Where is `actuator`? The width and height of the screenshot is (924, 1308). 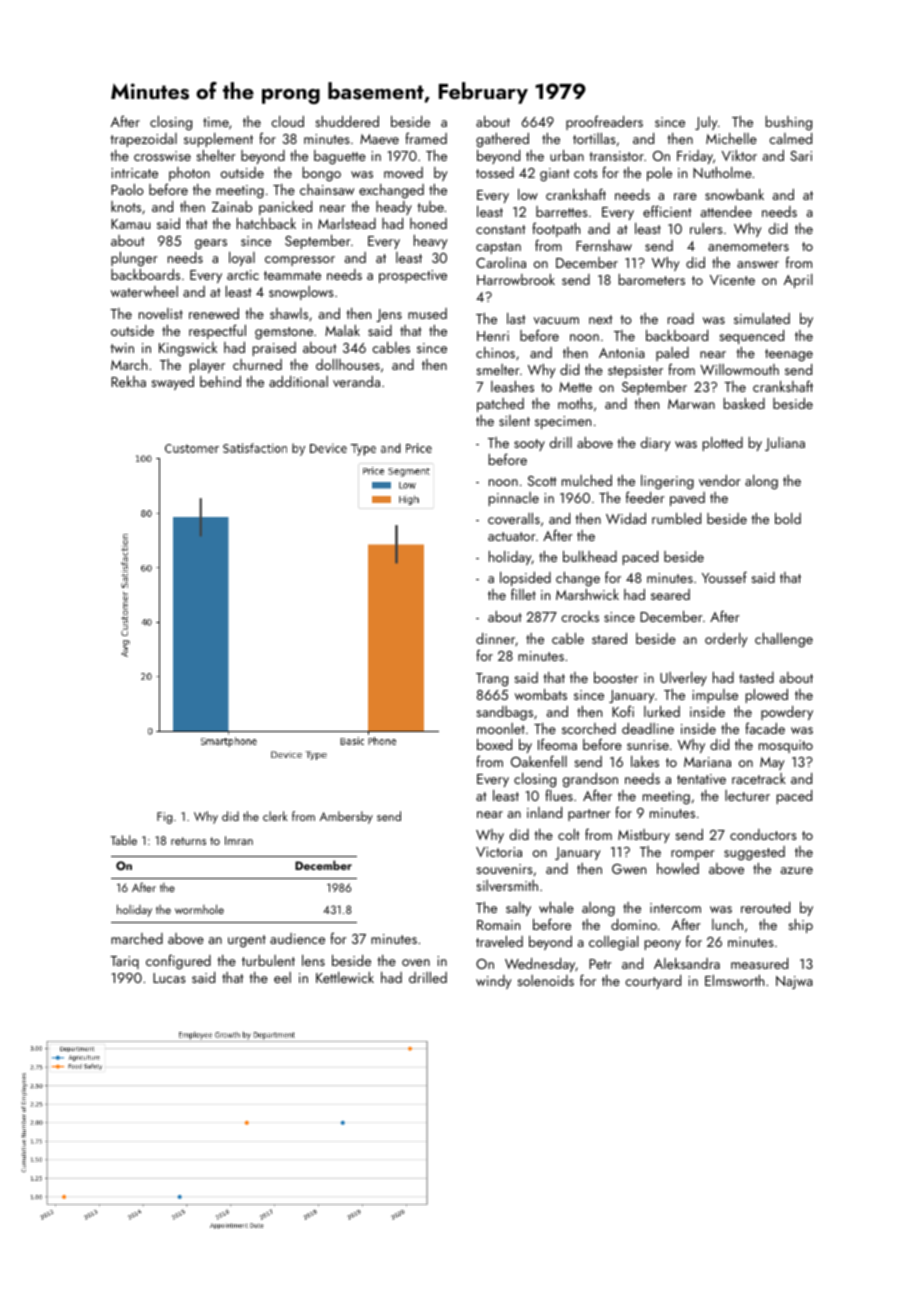
actuator is located at coordinates (512, 536).
